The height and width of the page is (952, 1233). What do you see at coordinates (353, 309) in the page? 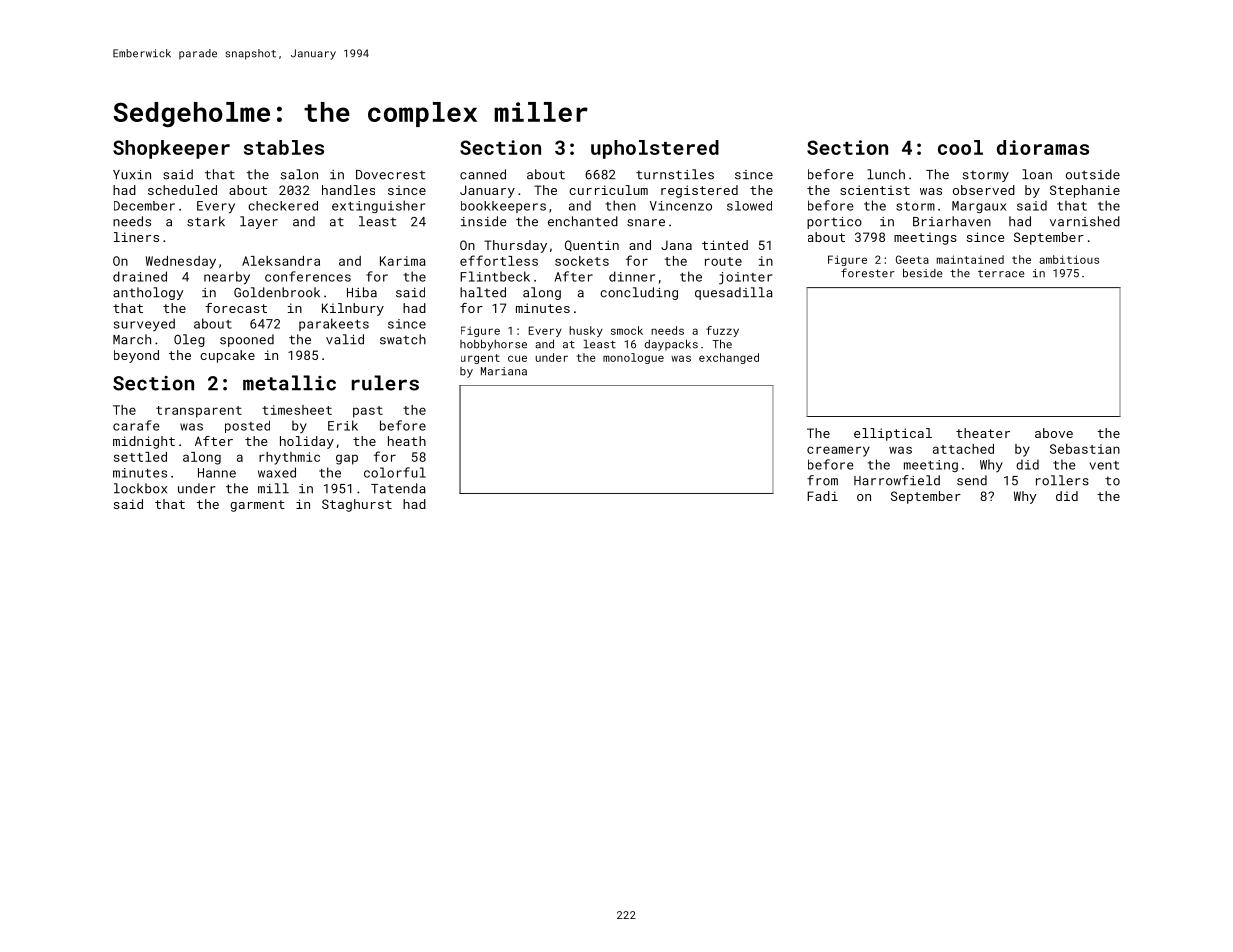
I see `Kilnbury` at bounding box center [353, 309].
